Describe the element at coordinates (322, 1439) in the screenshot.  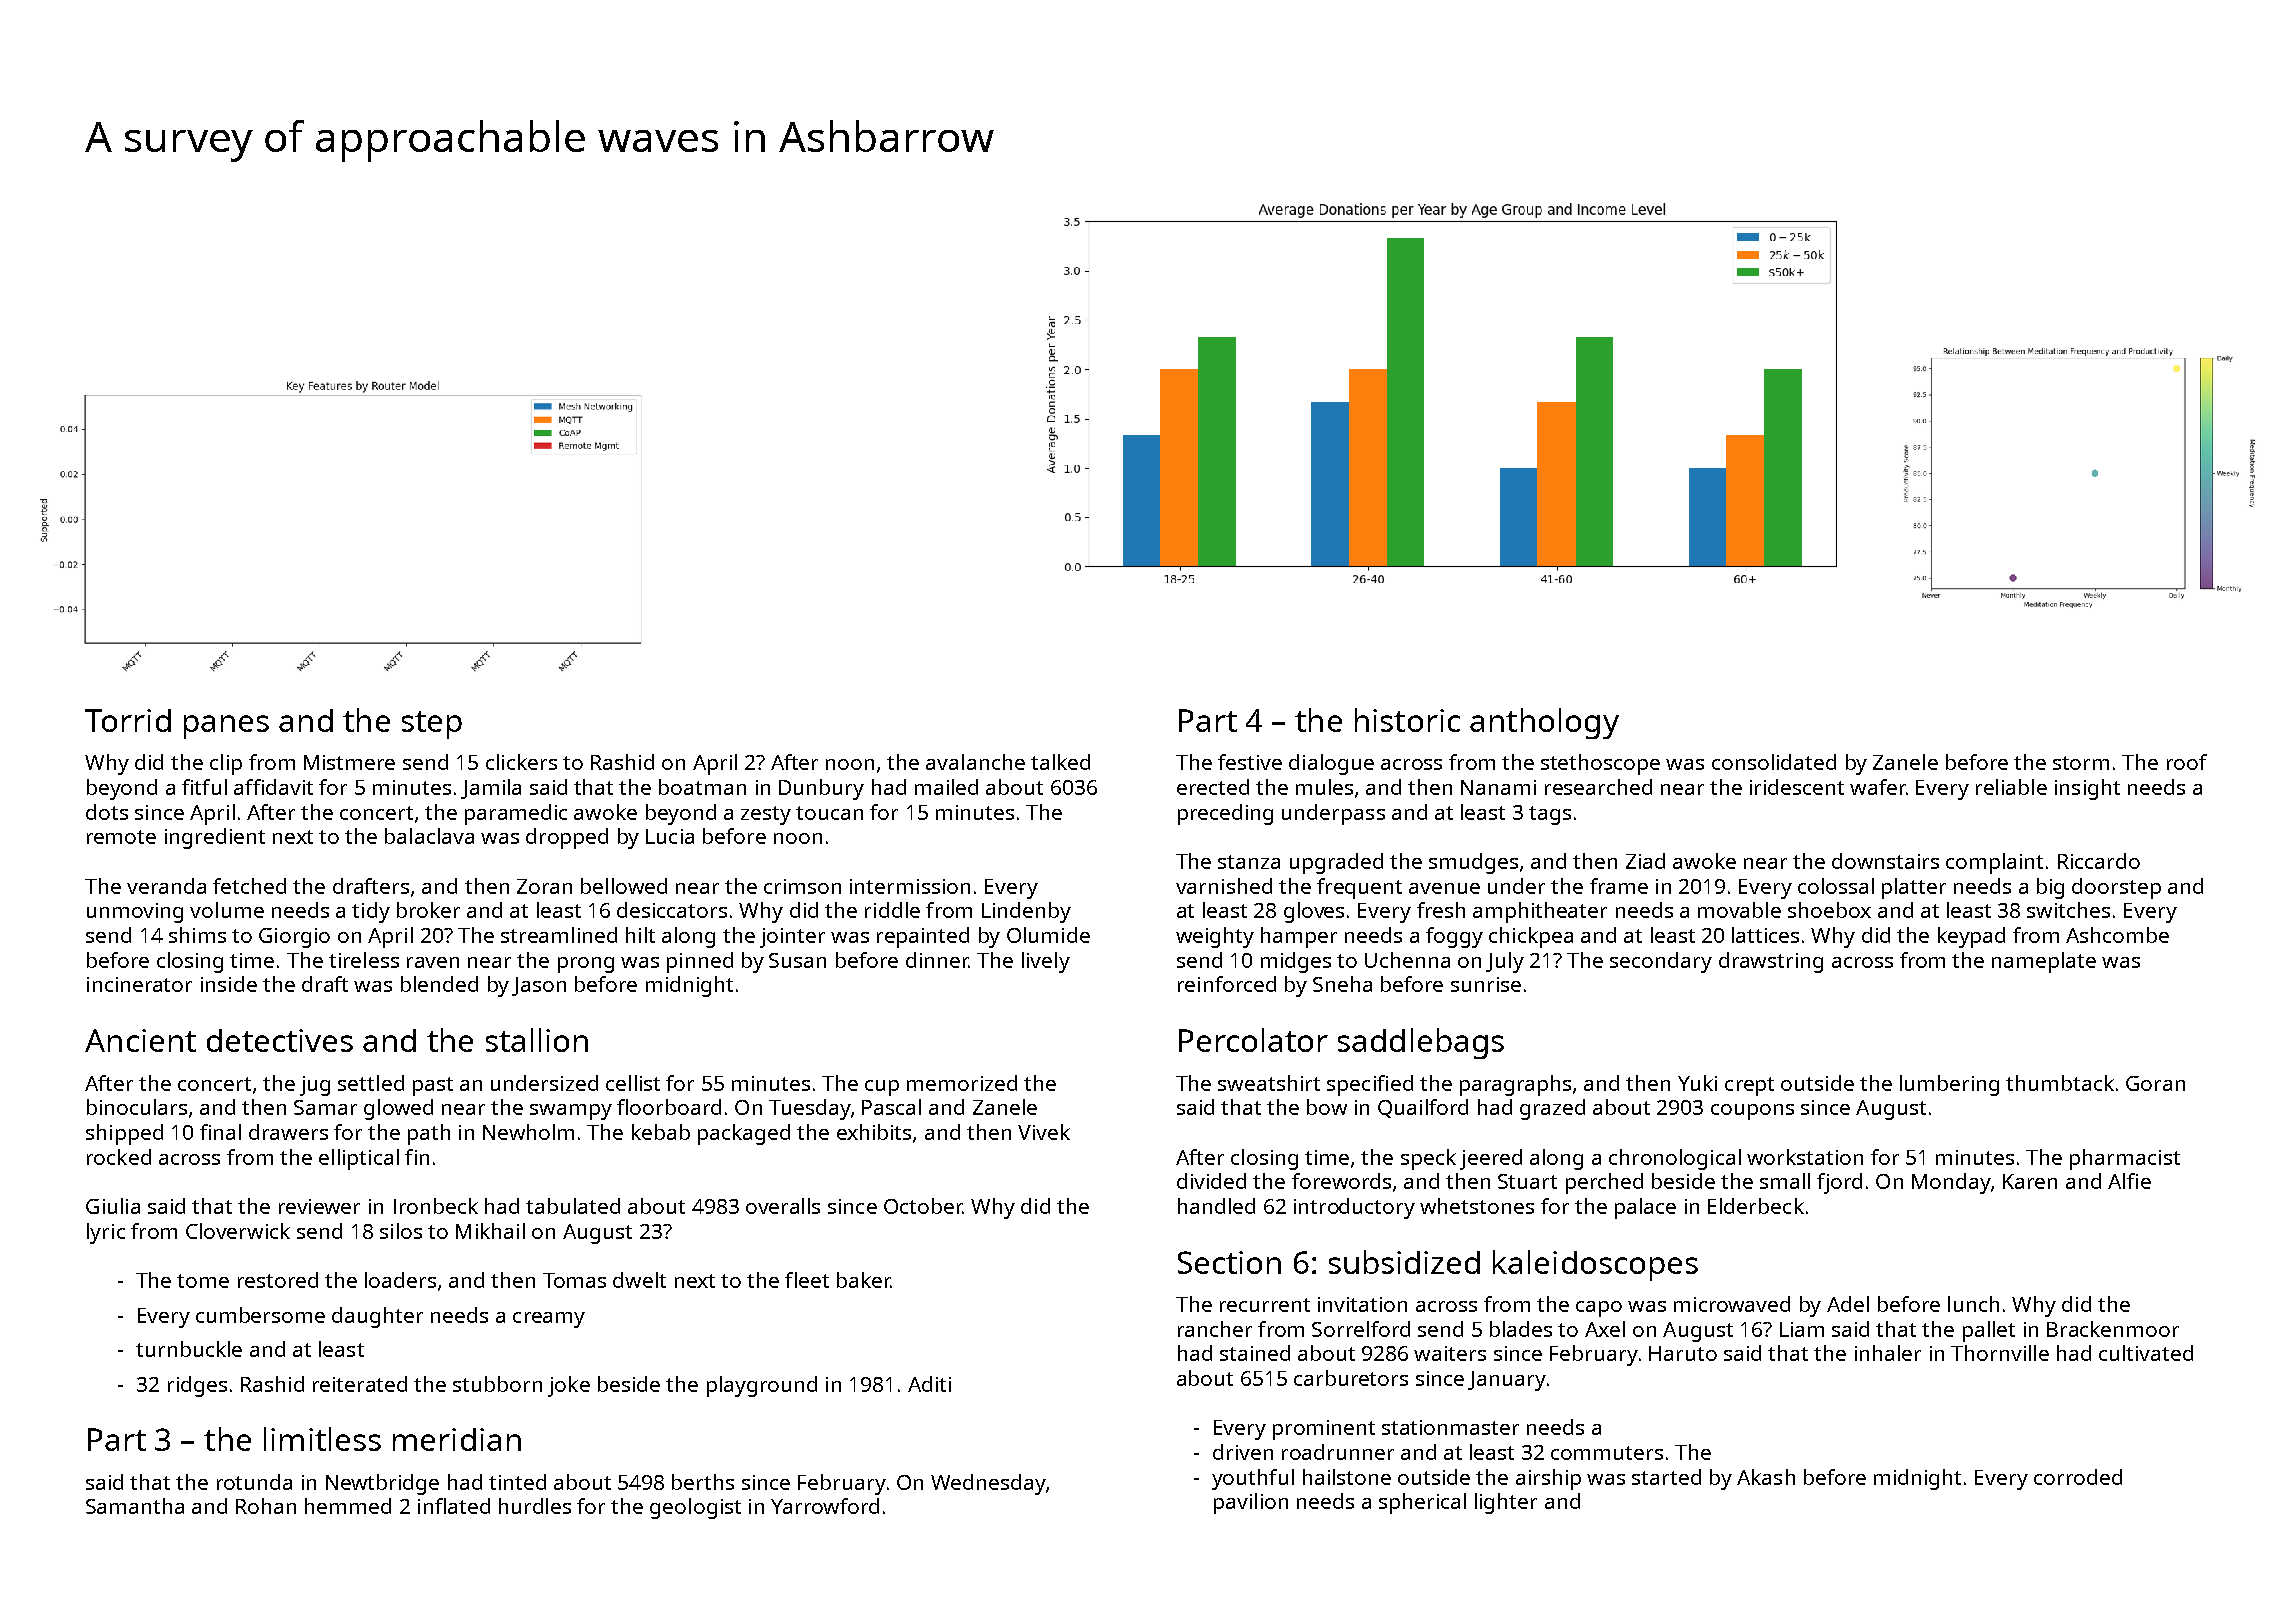
I see `limitless` at that location.
